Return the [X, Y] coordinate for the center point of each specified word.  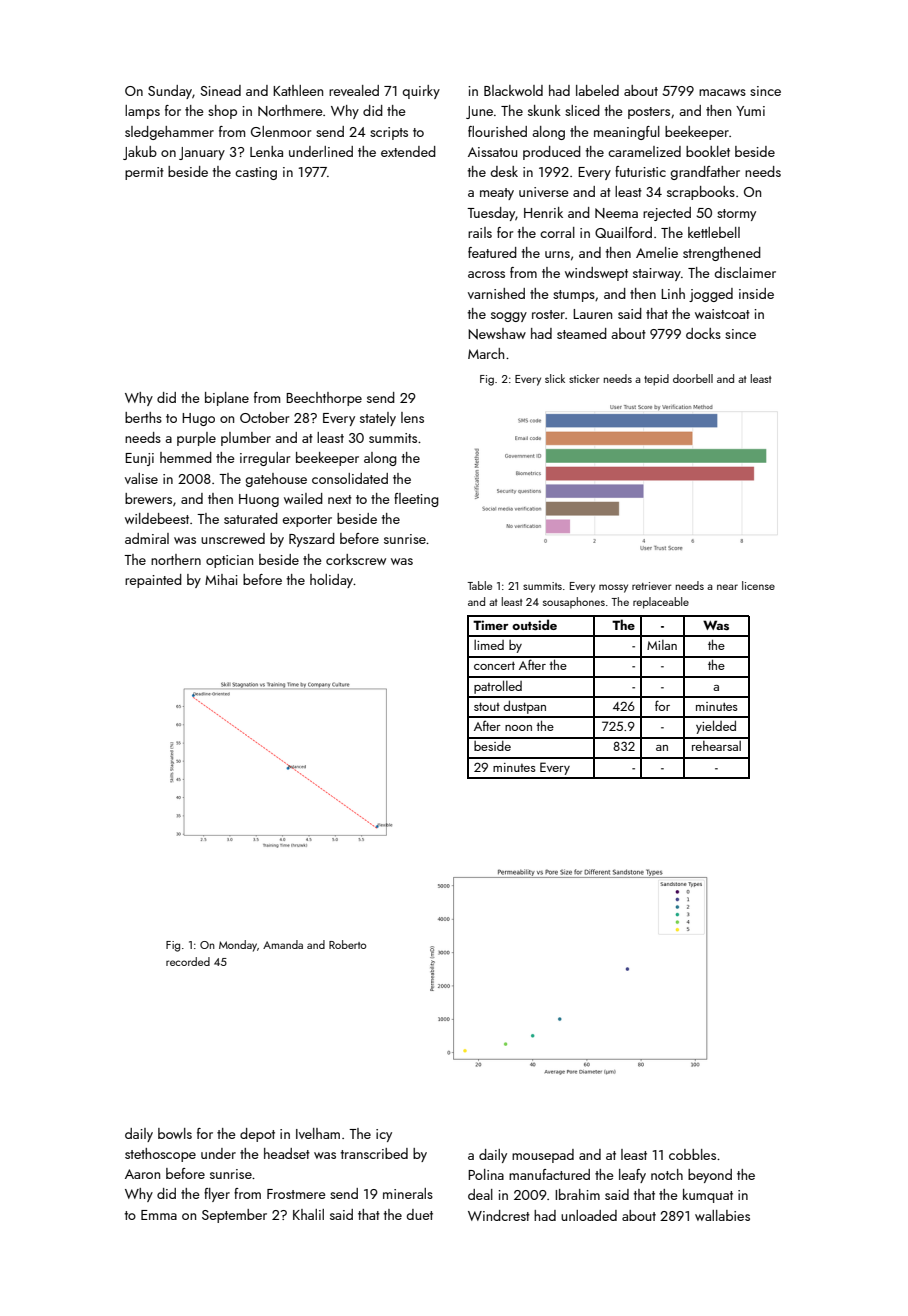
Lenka [266, 151]
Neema [616, 213]
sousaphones [574, 602]
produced [552, 153]
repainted [153, 581]
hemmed [186, 457]
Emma [159, 1215]
